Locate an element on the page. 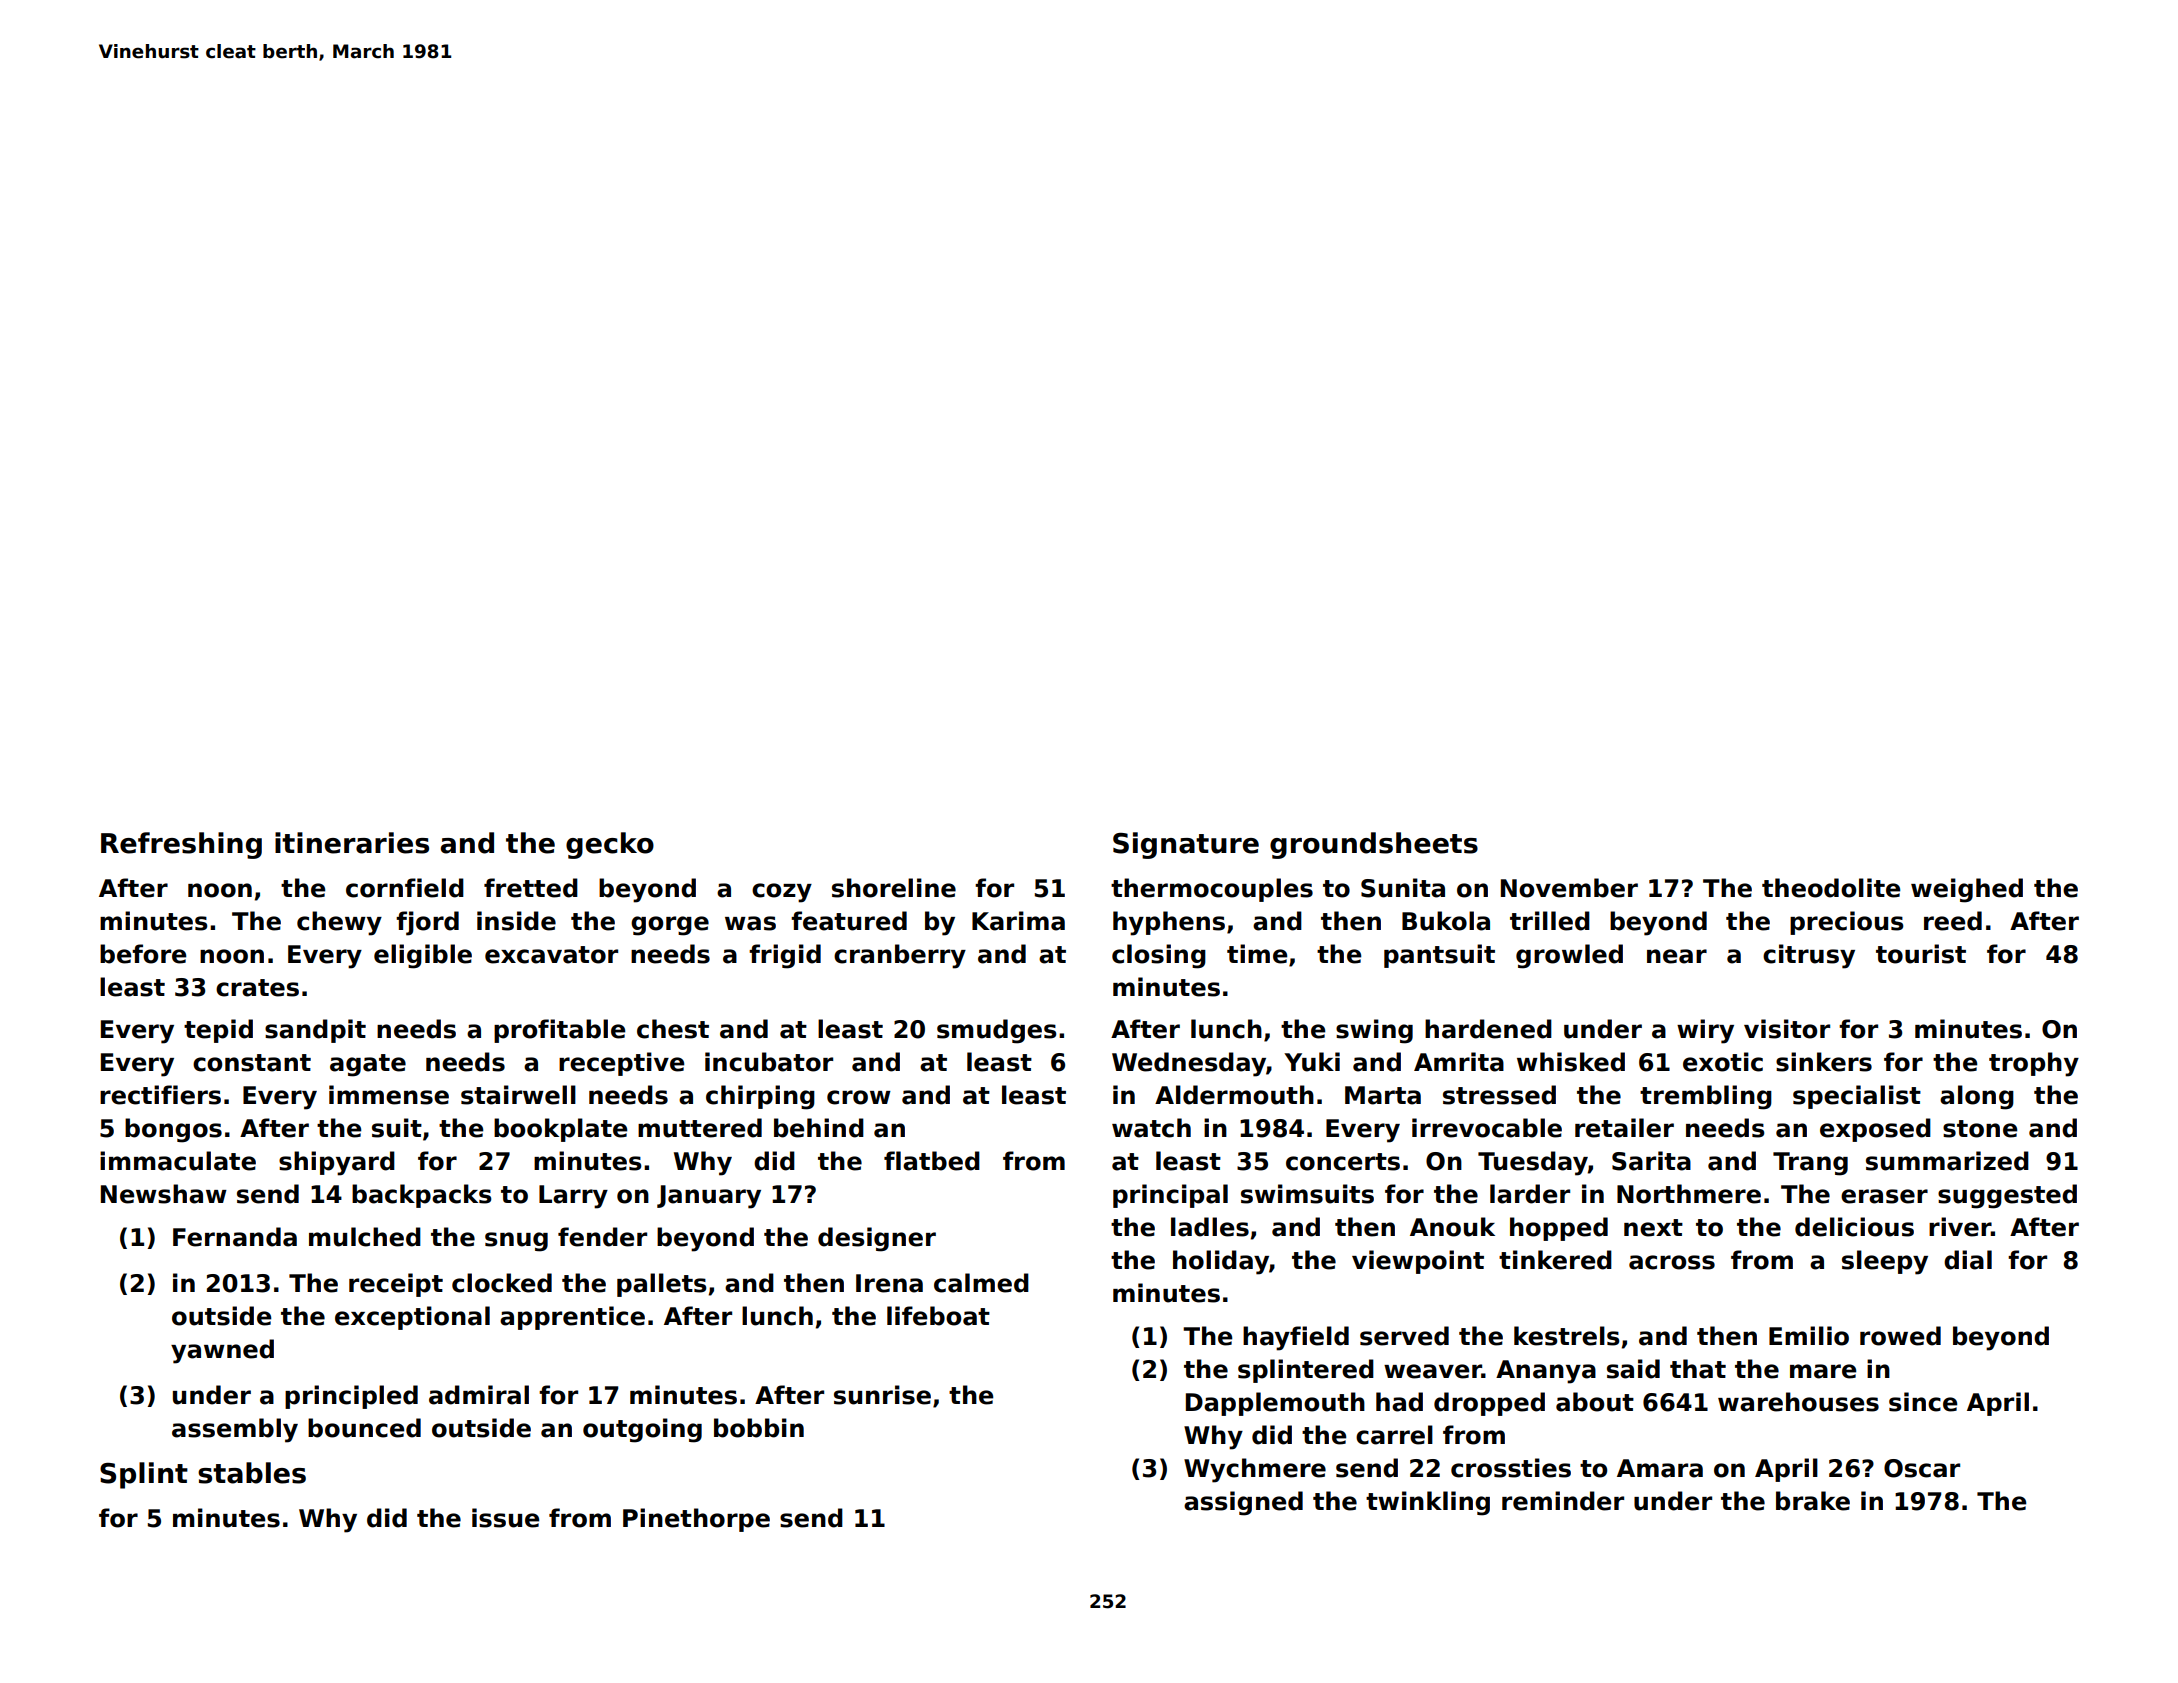 This image has height=1683, width=2178. designer is located at coordinates (877, 1239).
